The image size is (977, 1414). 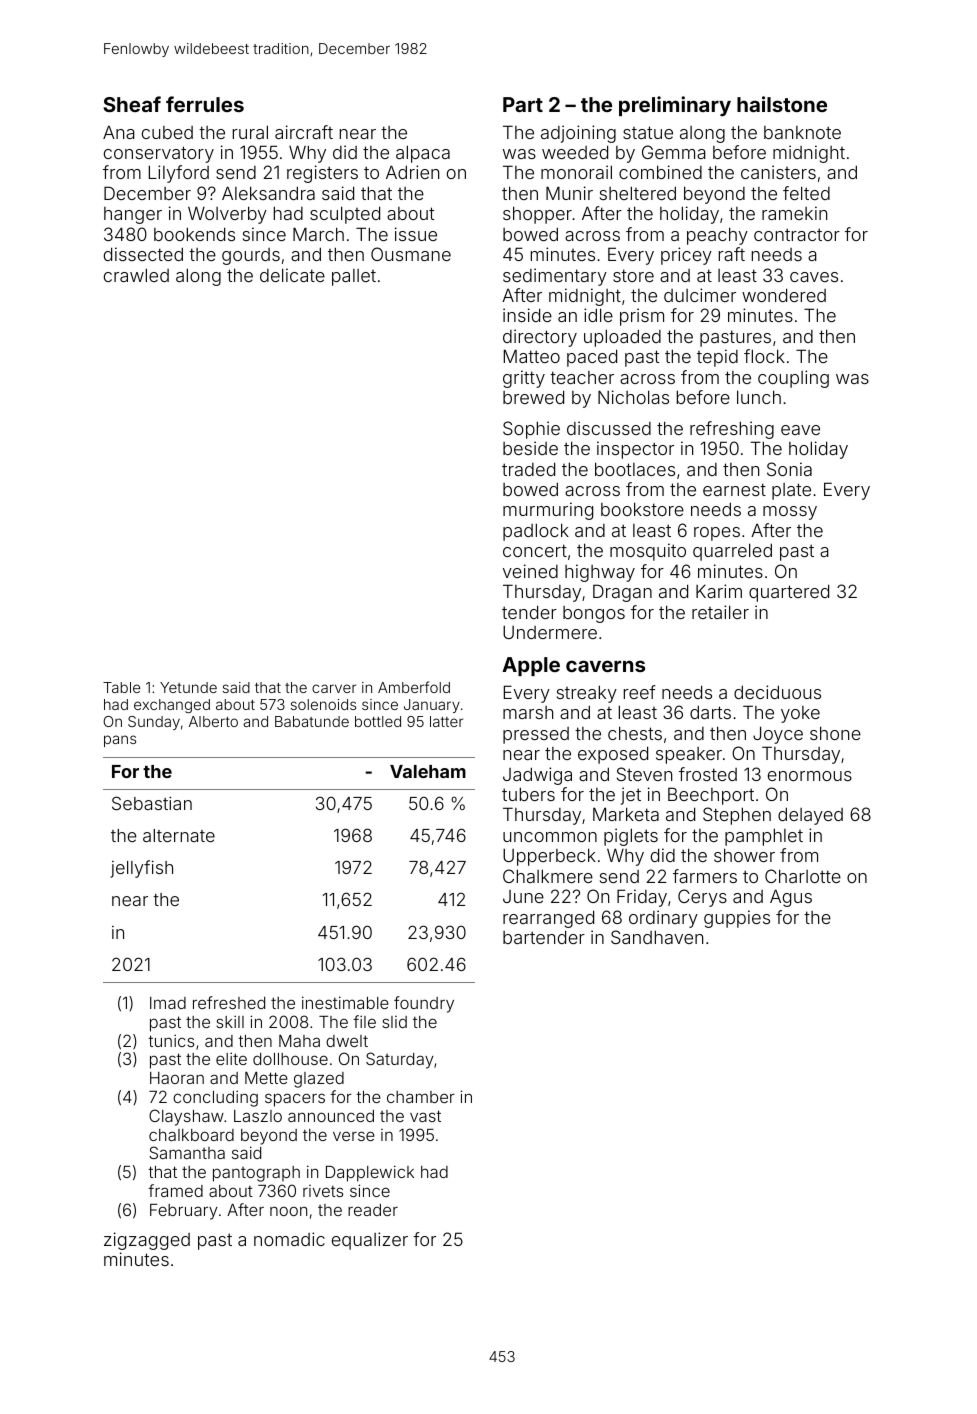 I want to click on gourds, so click(x=251, y=256).
